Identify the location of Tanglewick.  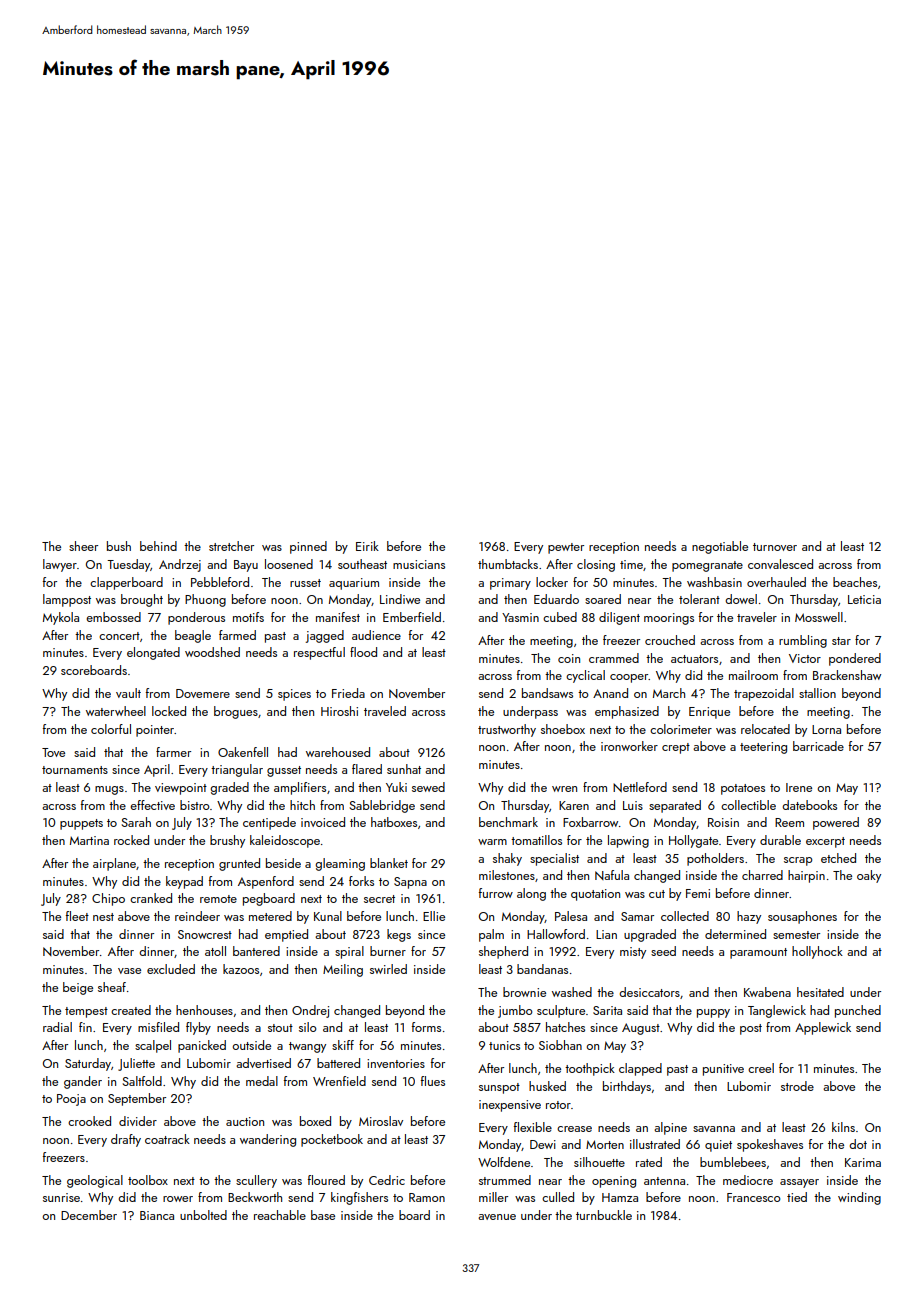
(777, 1011).
